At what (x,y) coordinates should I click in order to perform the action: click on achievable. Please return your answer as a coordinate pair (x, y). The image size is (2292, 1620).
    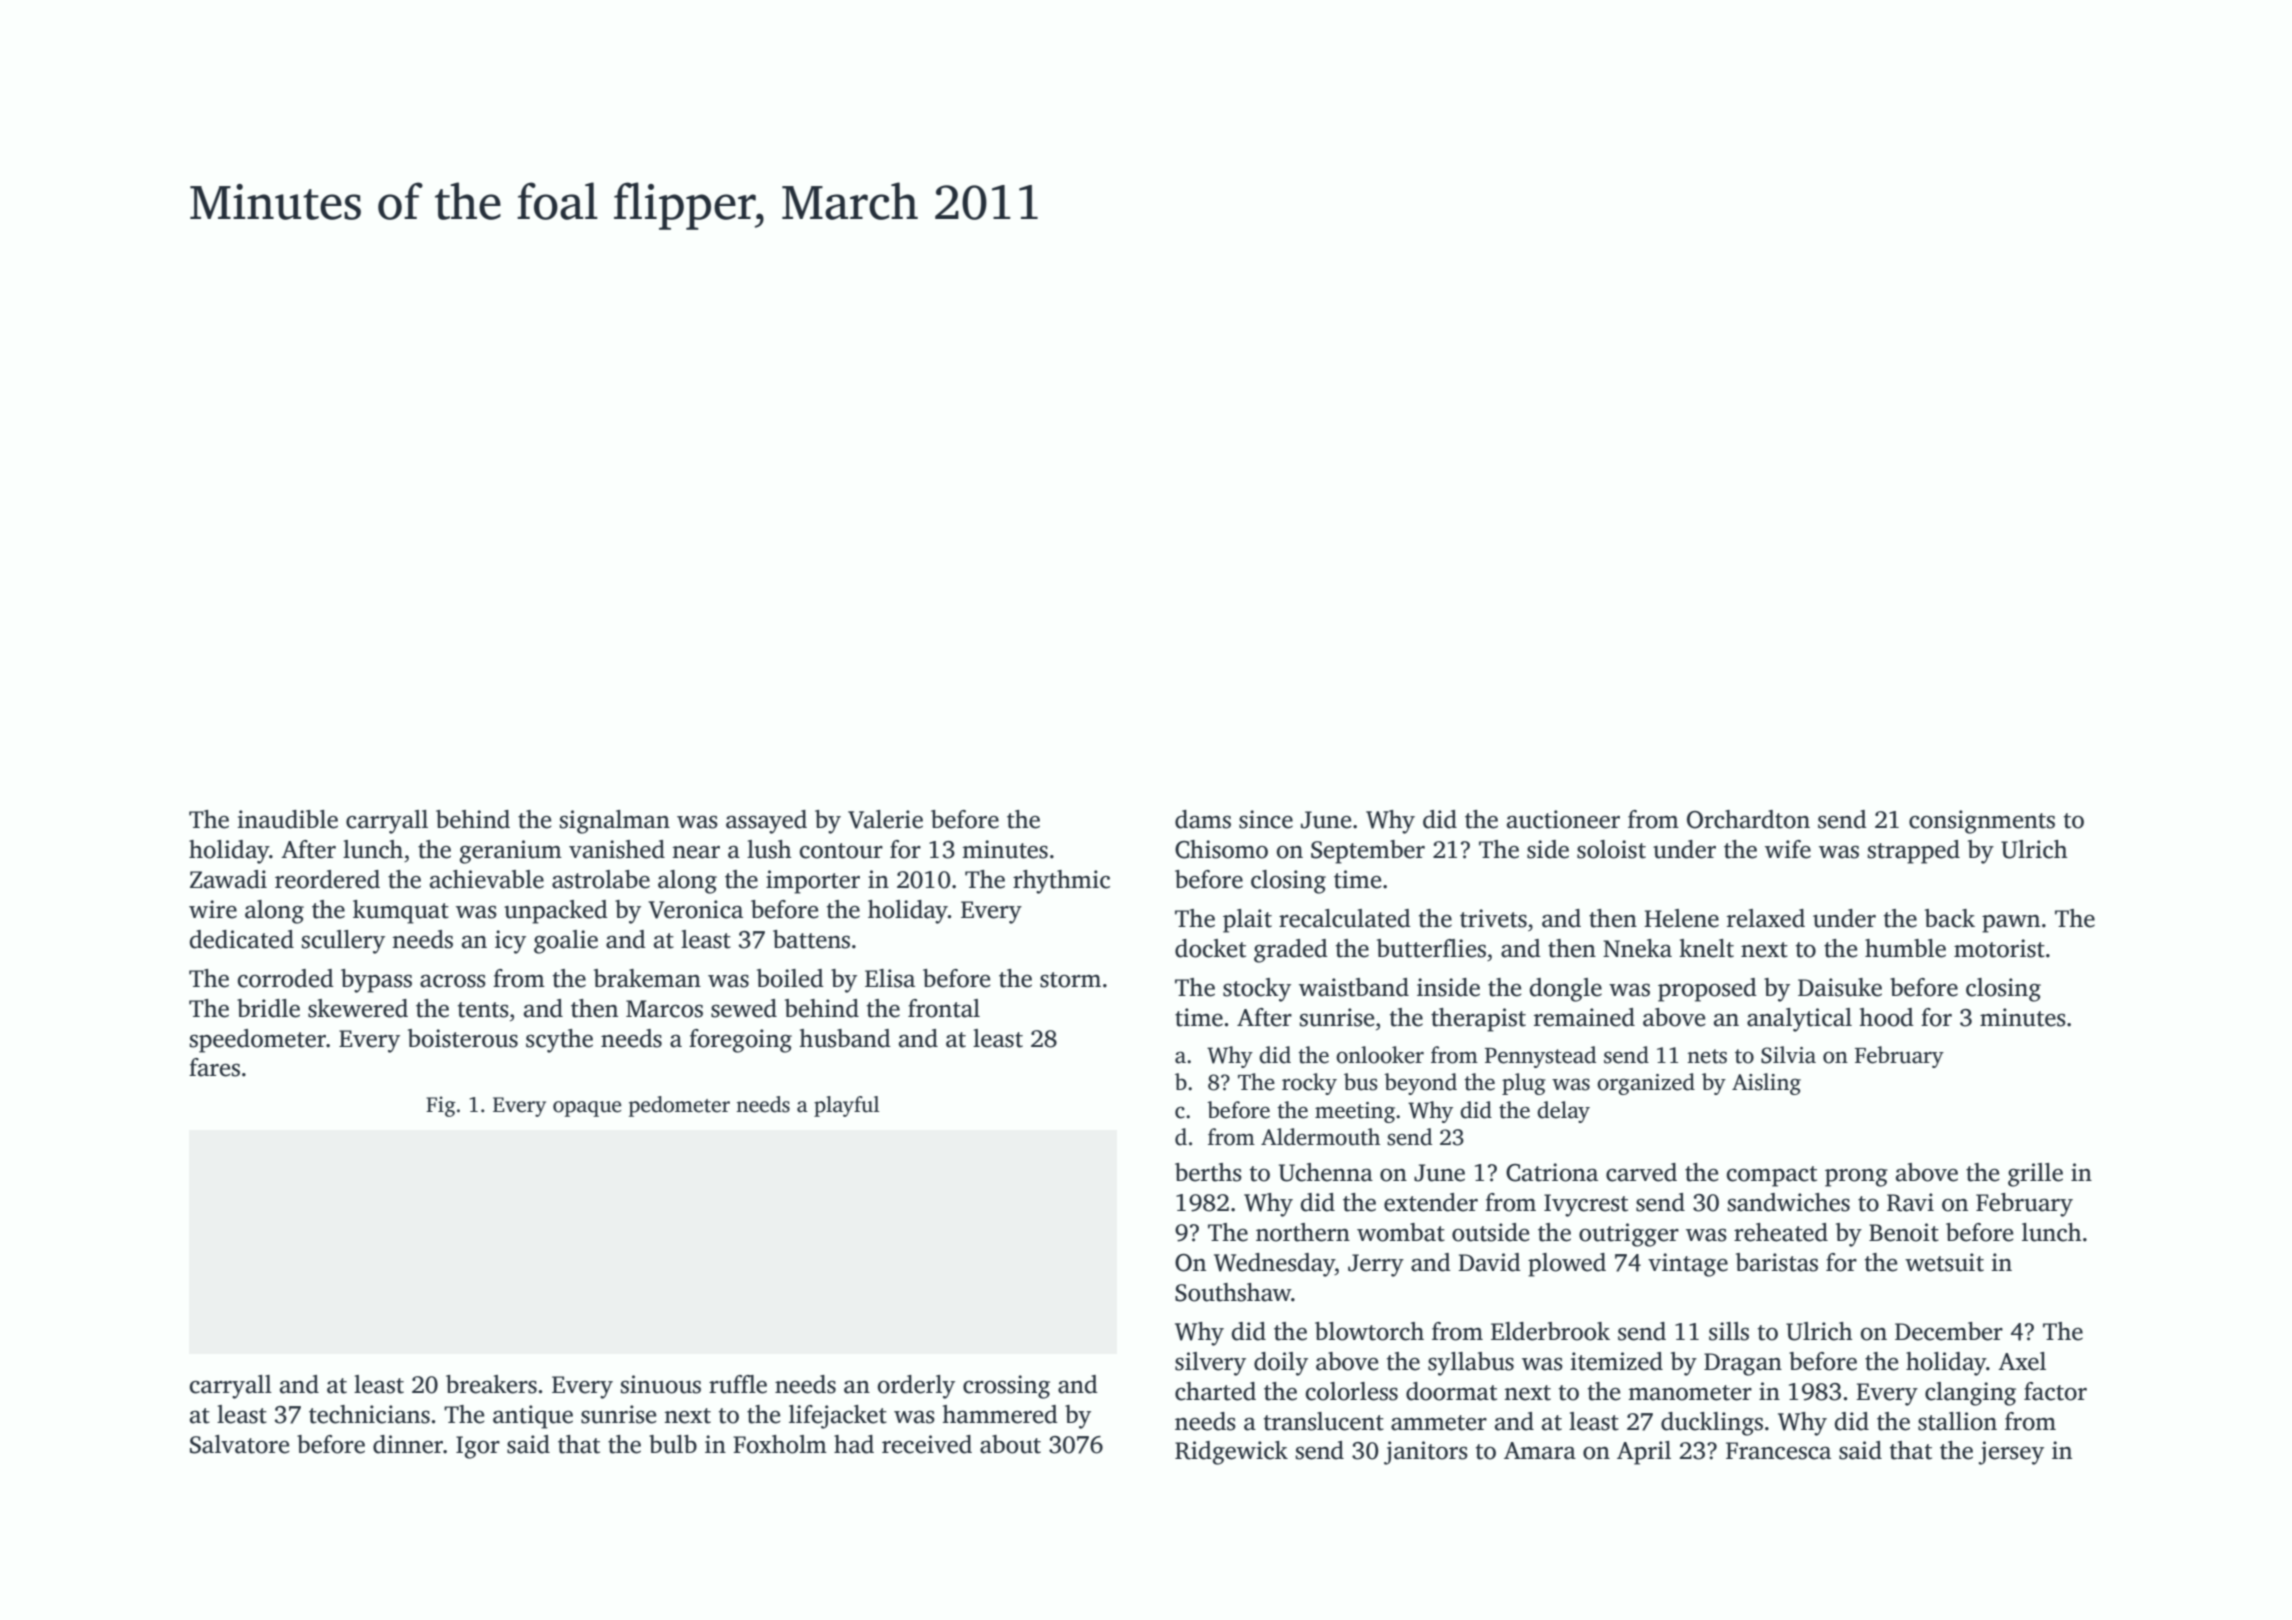
    Looking at the image, I should click on (487, 879).
